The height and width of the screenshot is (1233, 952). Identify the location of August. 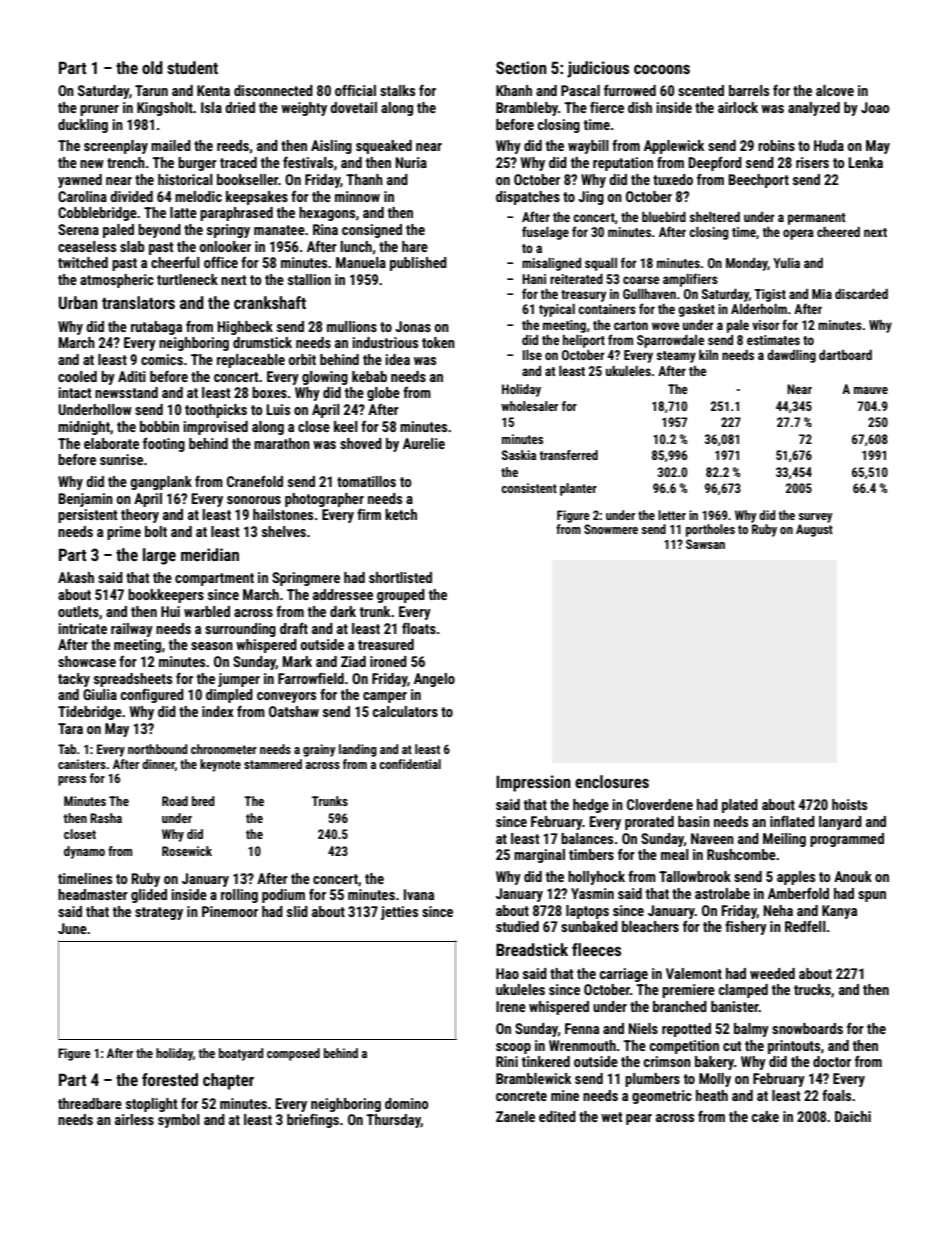
(814, 530).
